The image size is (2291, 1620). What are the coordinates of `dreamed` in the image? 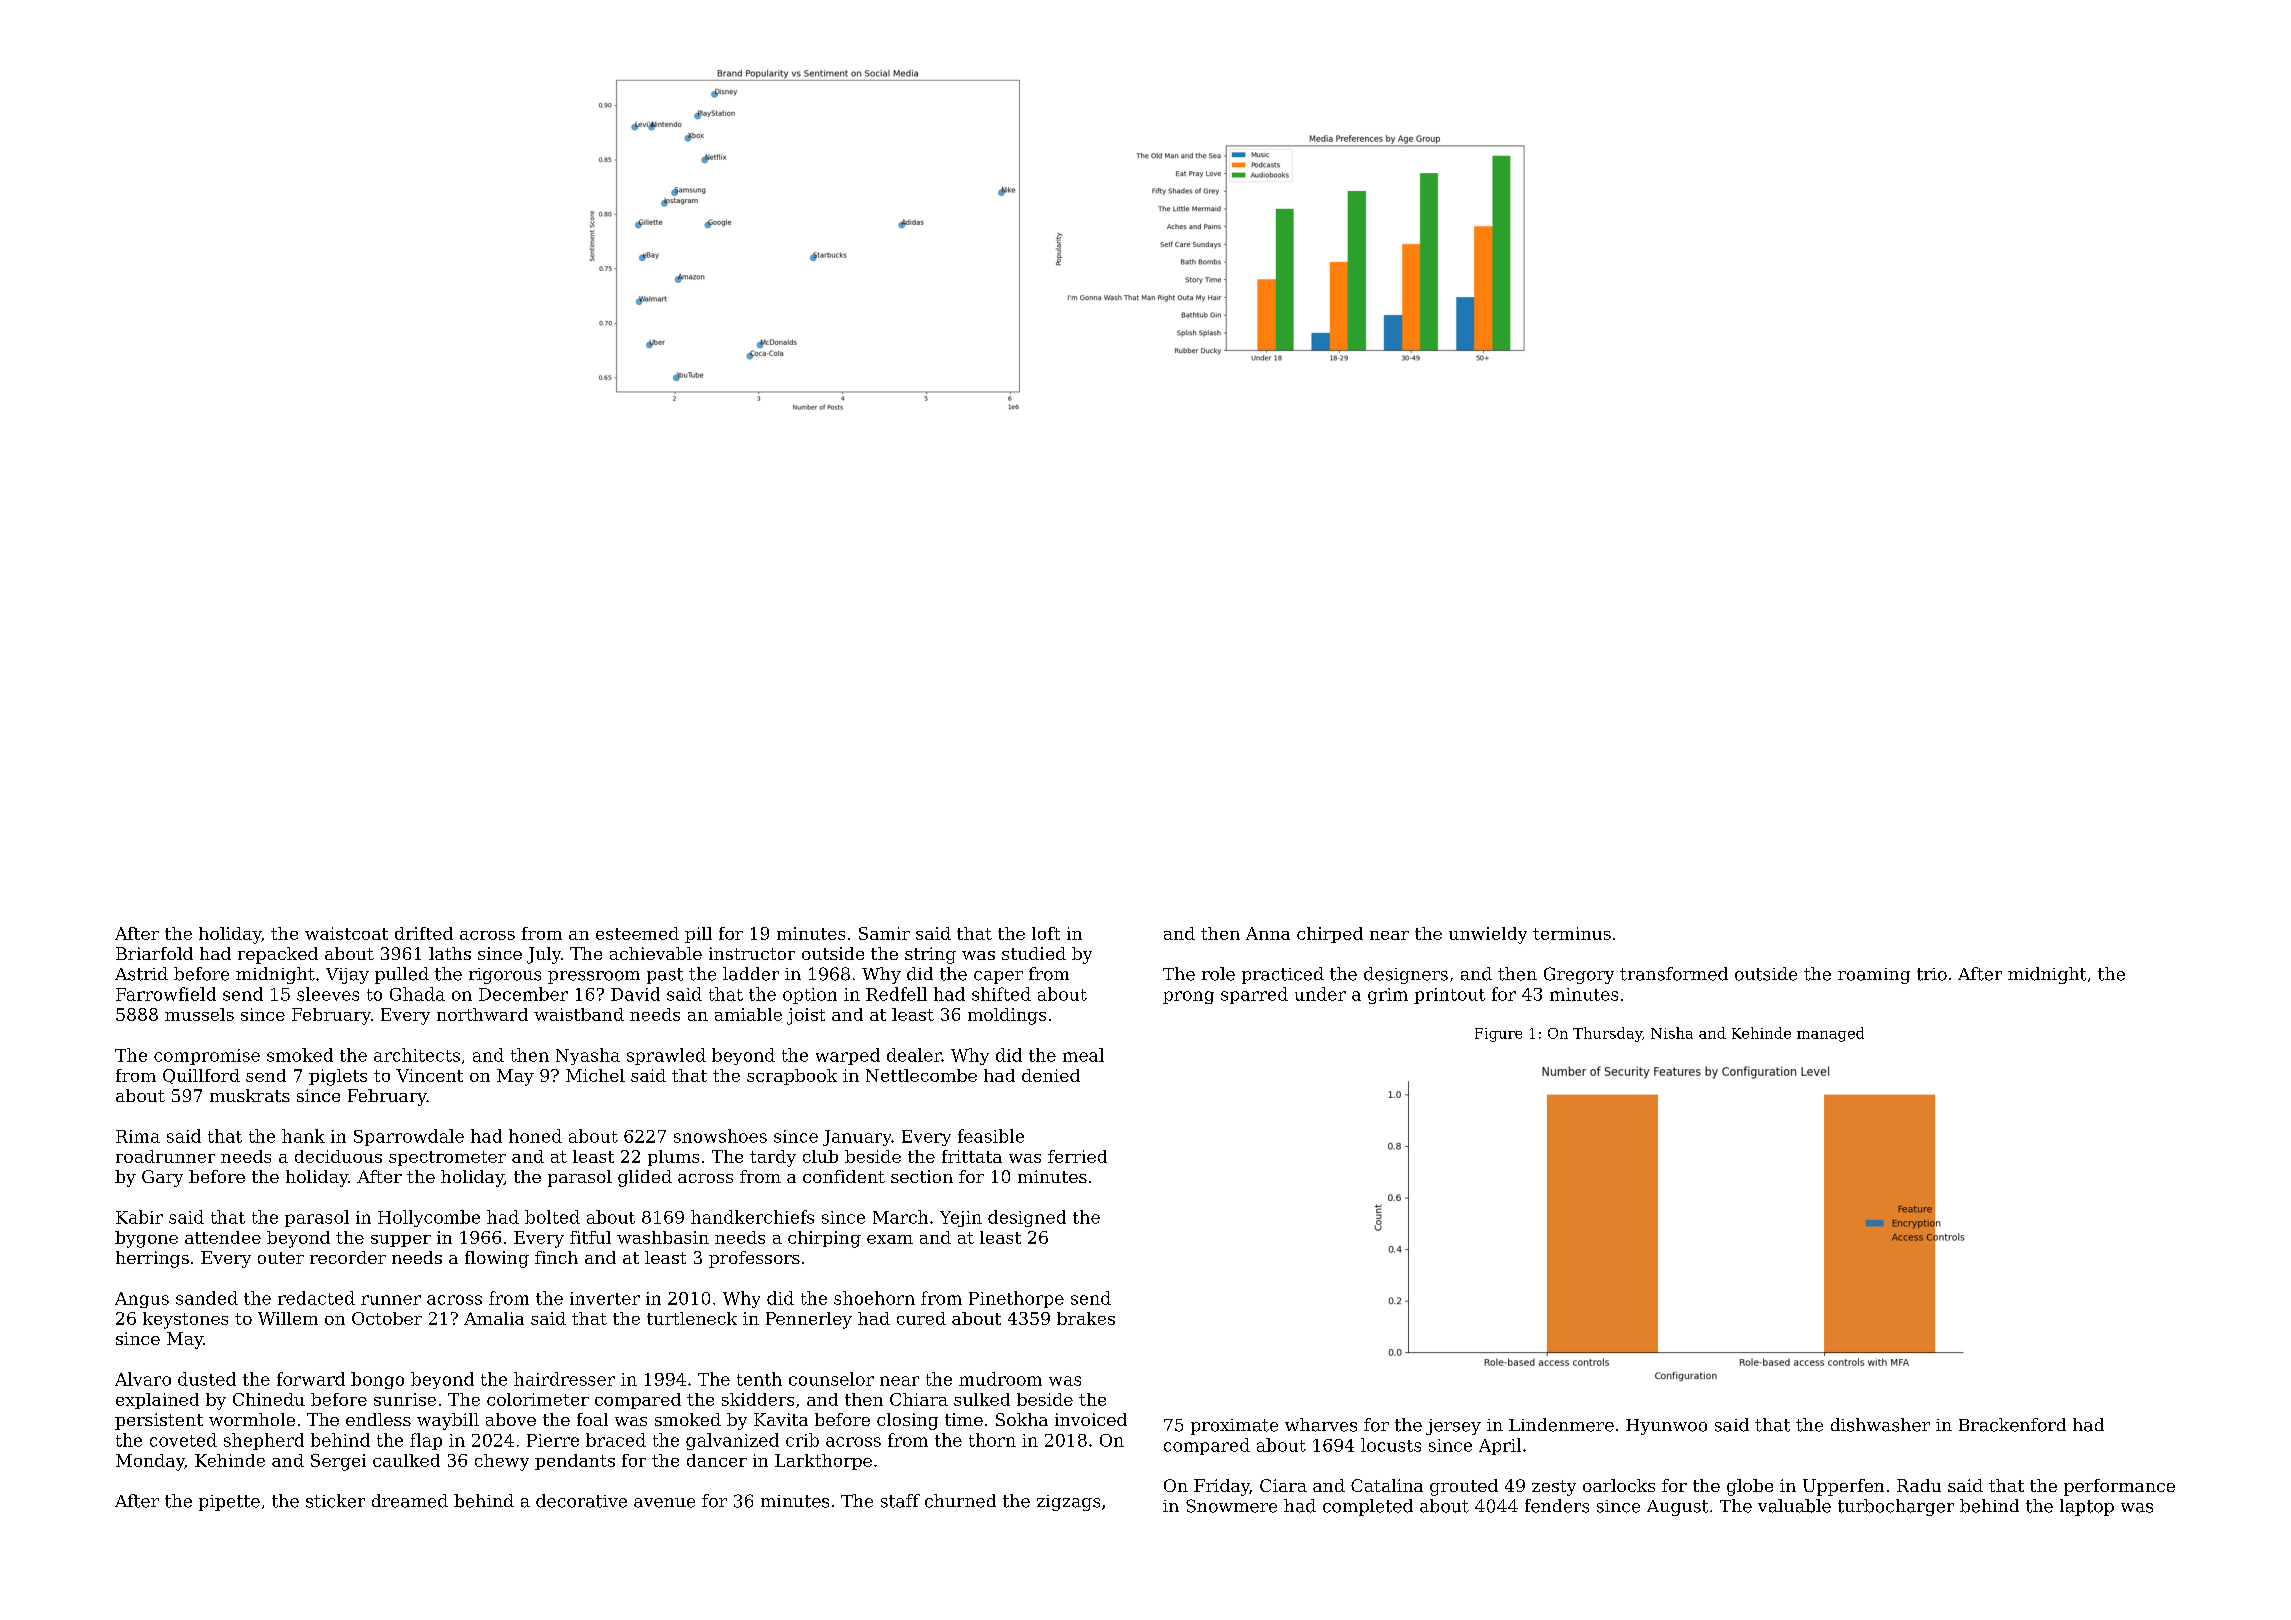 It's located at (410, 1501).
